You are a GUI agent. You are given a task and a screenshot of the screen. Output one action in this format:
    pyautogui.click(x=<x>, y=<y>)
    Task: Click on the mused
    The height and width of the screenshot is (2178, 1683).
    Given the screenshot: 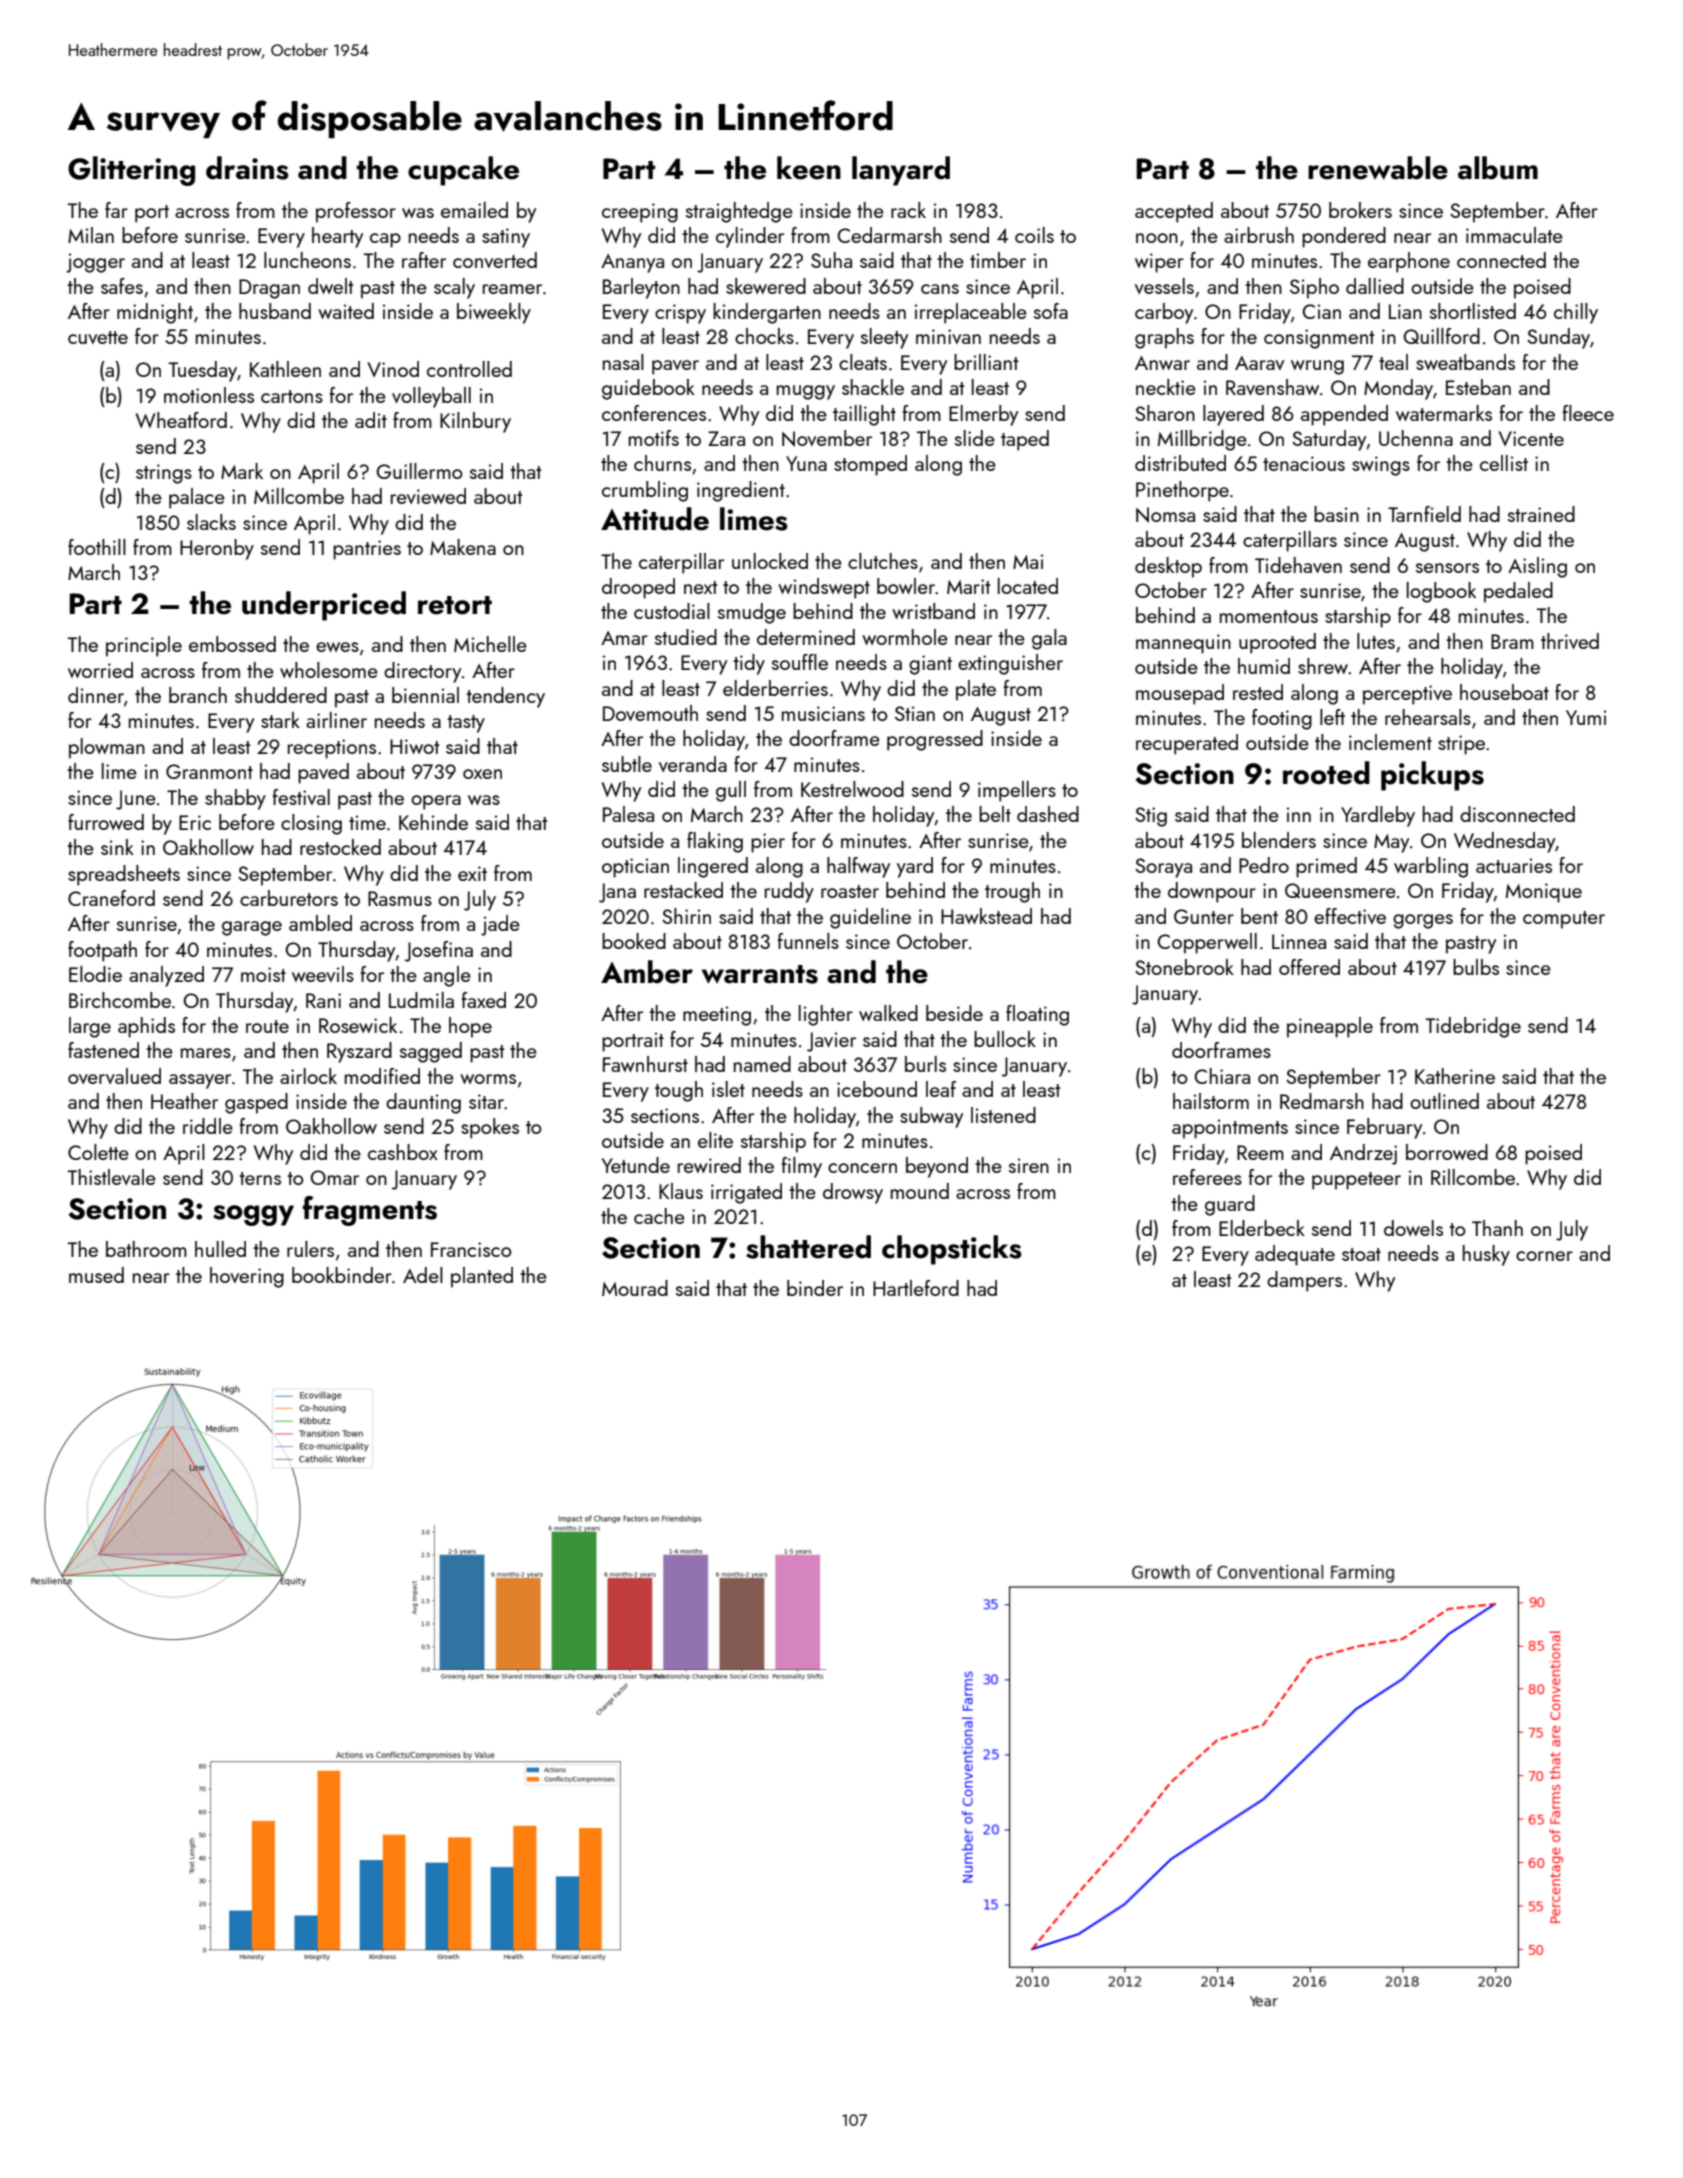 What is the action you would take?
    pyautogui.click(x=96, y=1275)
